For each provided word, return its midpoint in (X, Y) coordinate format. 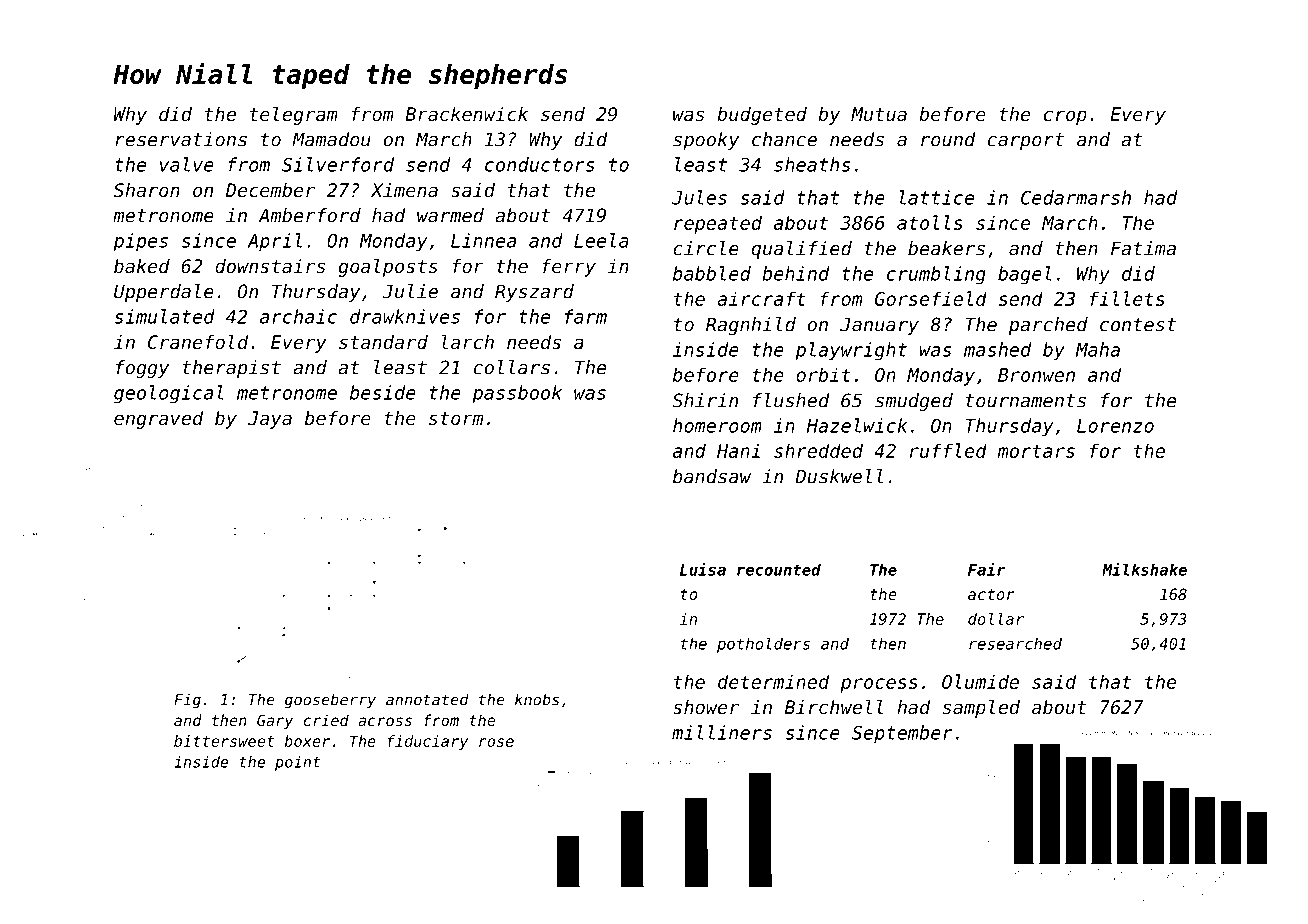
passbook (517, 394)
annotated (427, 699)
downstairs (270, 266)
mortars (1036, 451)
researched (1015, 643)
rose (496, 742)
